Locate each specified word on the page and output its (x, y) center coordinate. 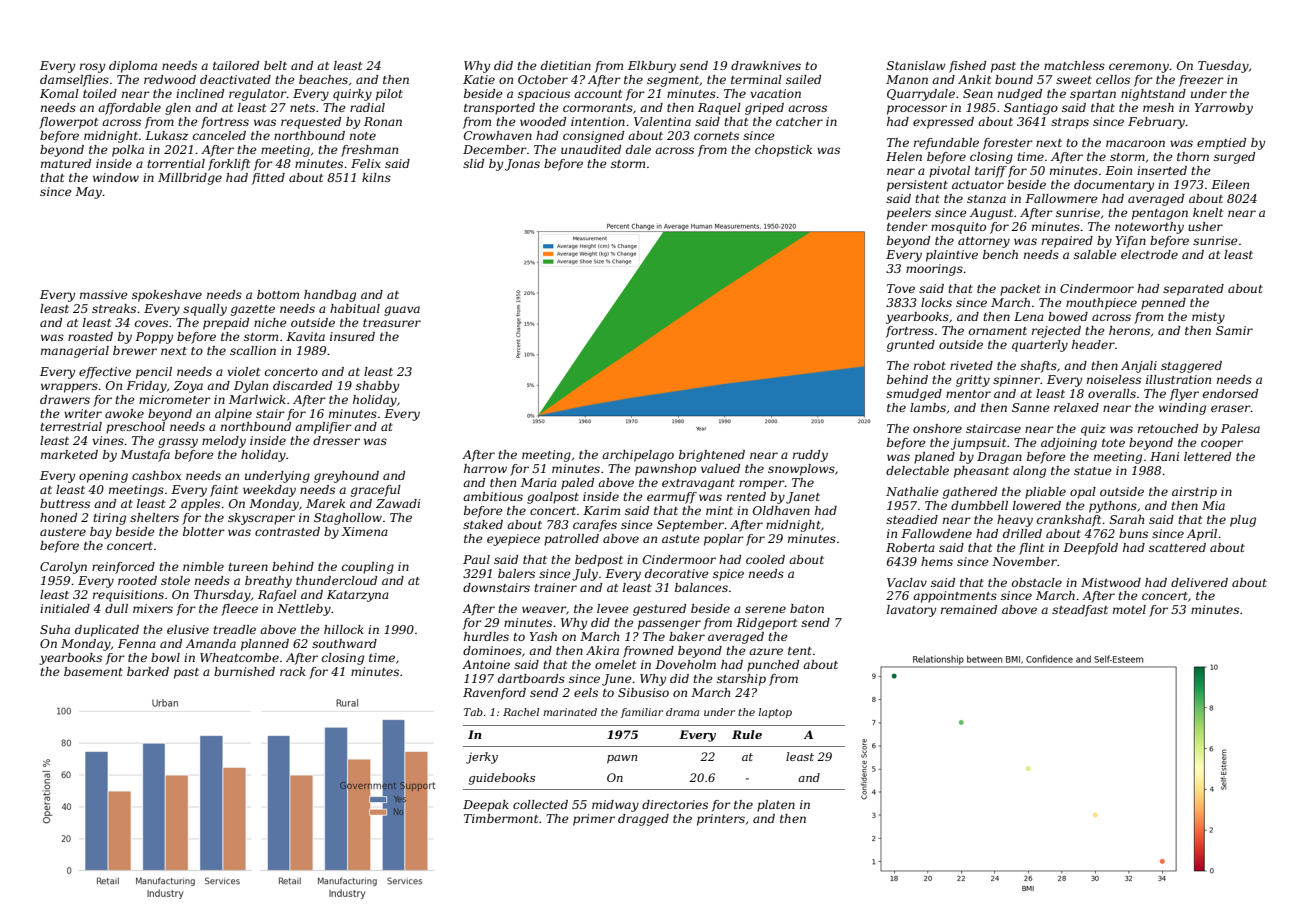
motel (1129, 609)
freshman (369, 151)
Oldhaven (781, 510)
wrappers (69, 388)
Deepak (486, 806)
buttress (65, 503)
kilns (376, 177)
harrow (485, 468)
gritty (973, 381)
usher (1205, 226)
